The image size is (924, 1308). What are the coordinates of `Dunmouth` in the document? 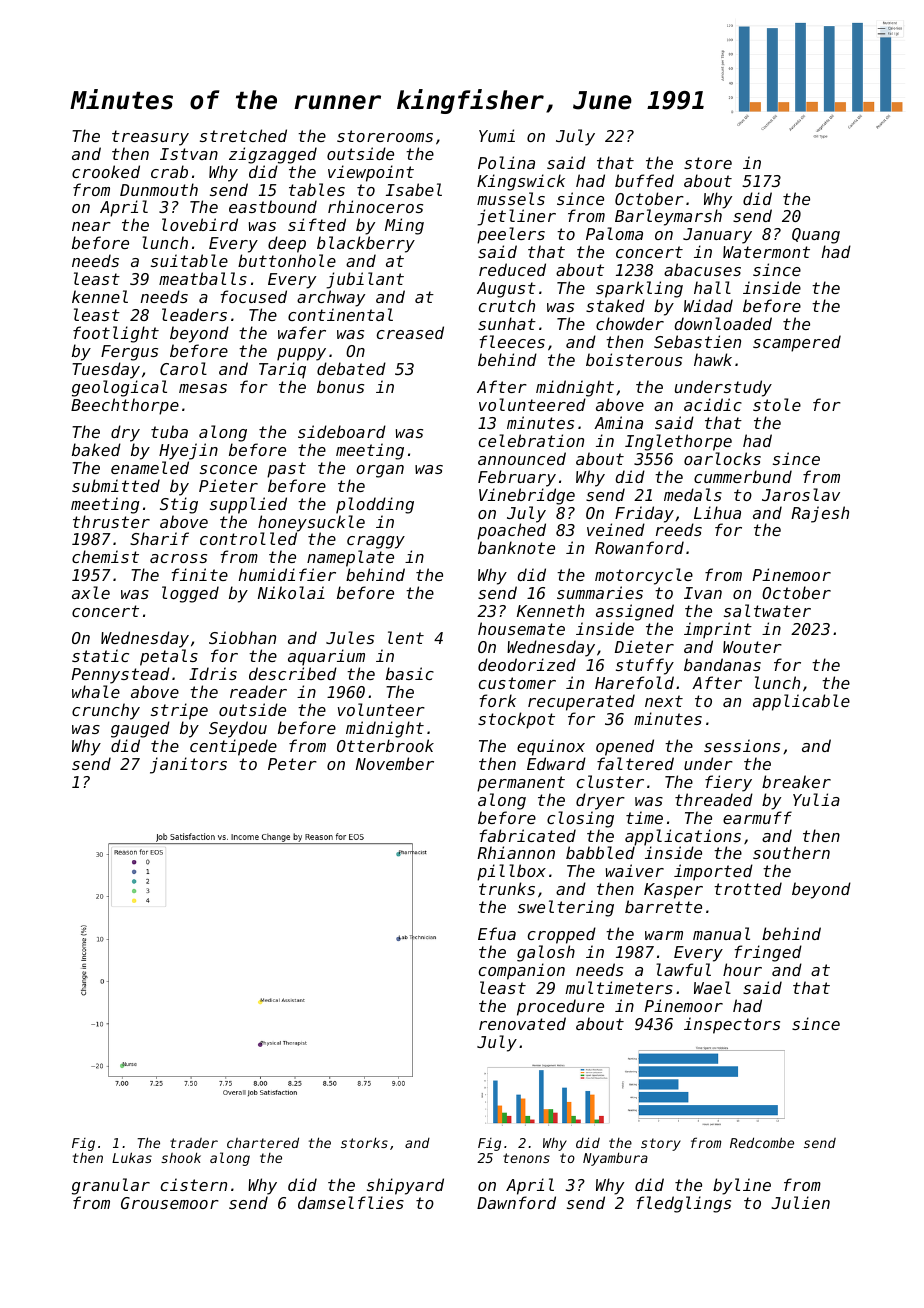 It's located at (159, 189).
